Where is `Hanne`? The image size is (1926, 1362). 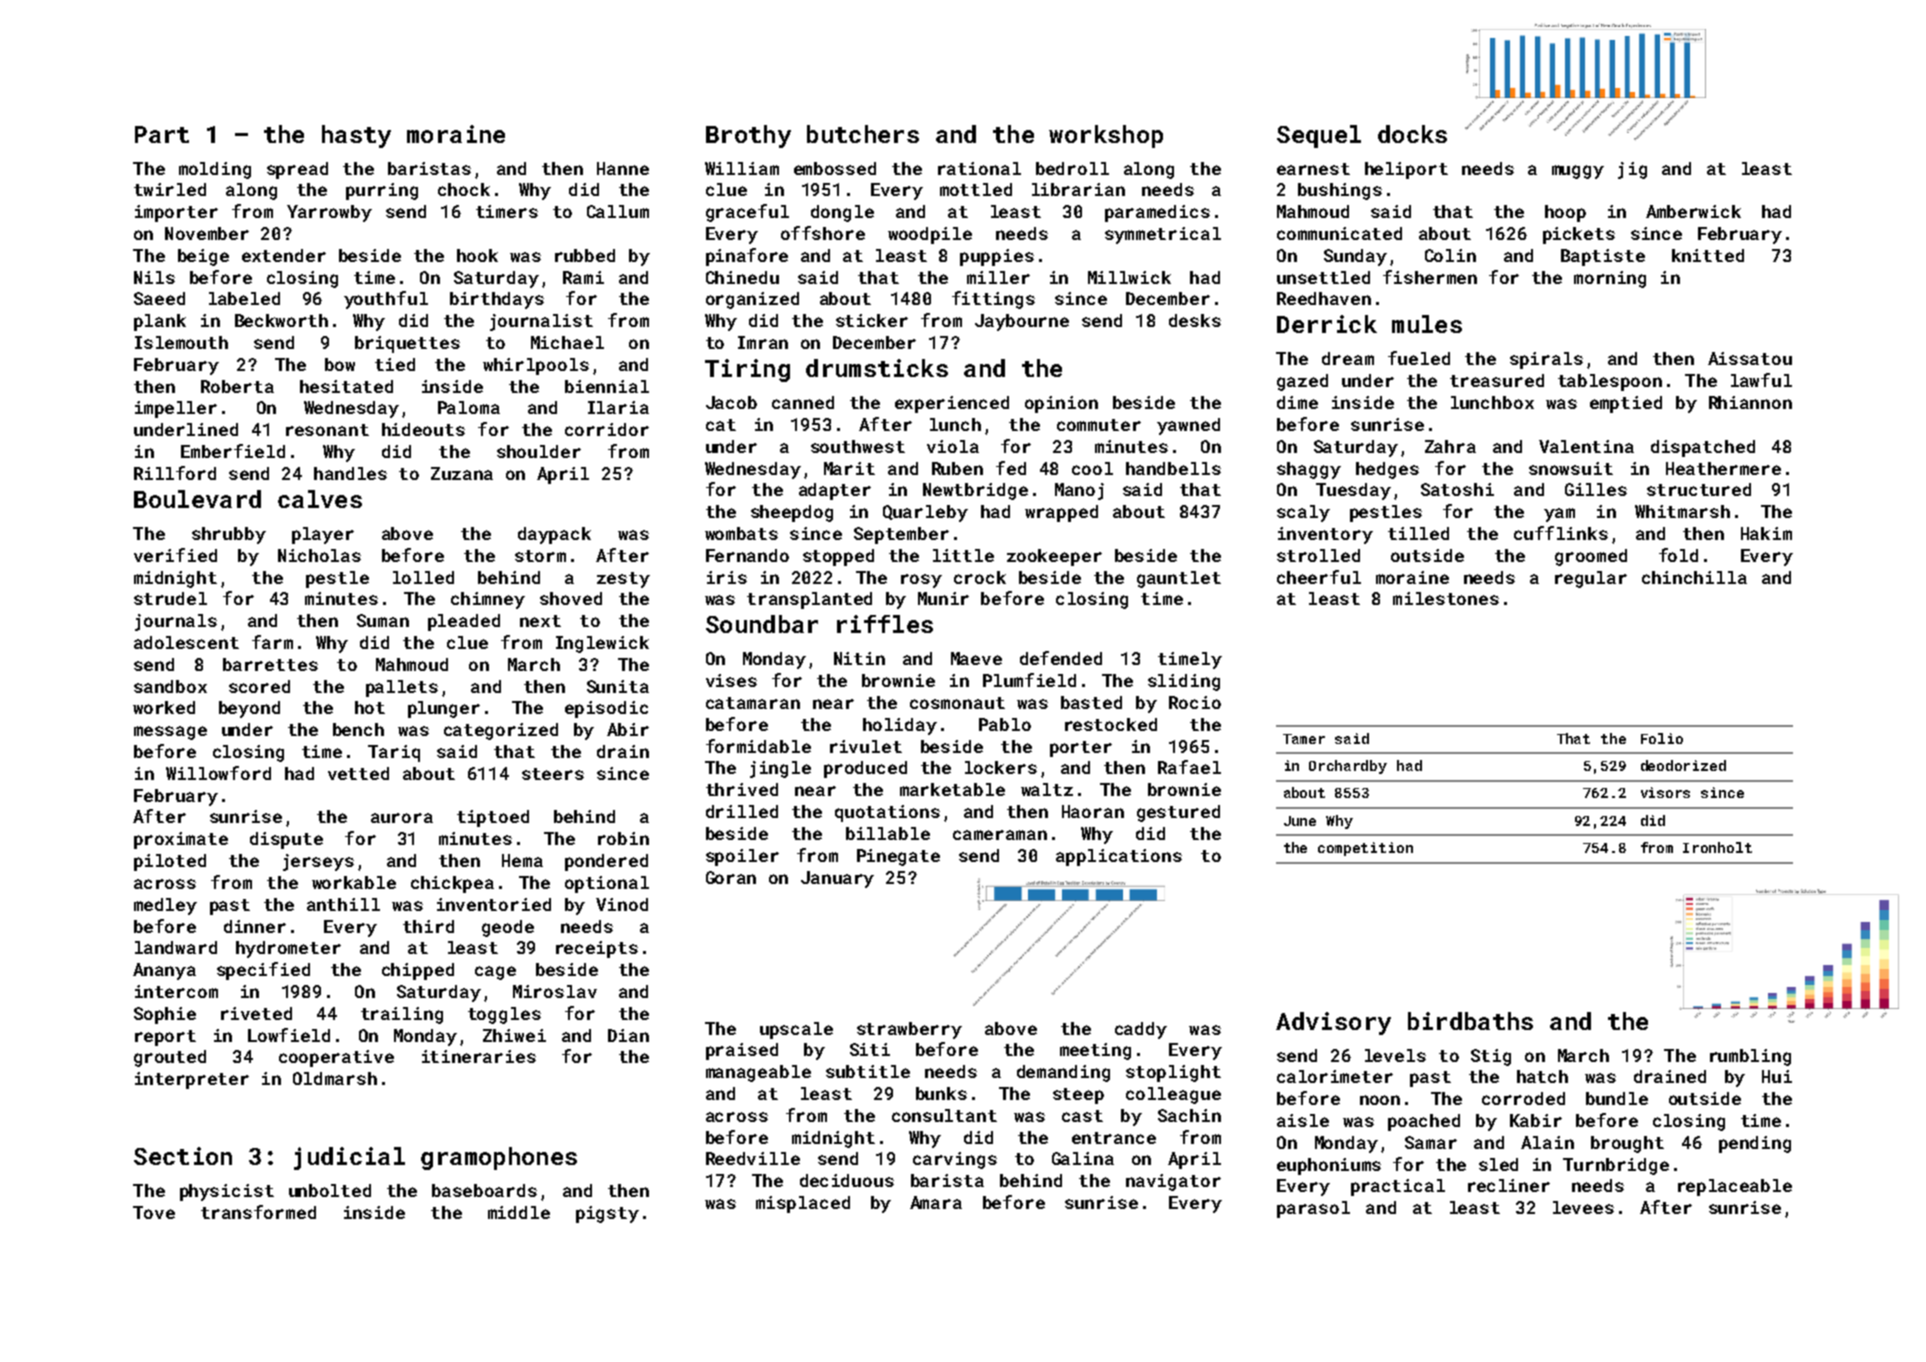
Hanne is located at coordinates (623, 168).
